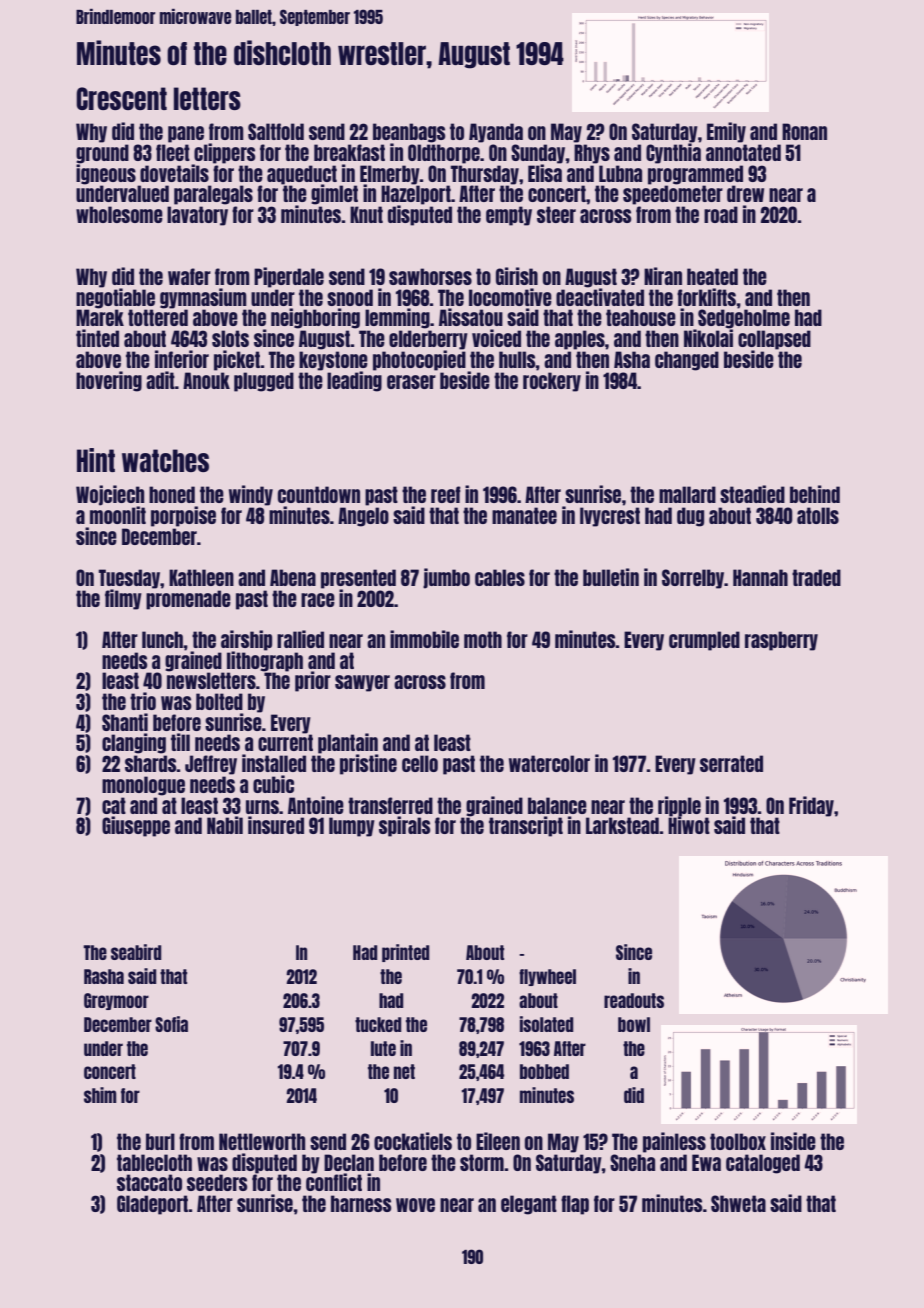 This screenshot has height=1308, width=924. Describe the element at coordinates (276, 131) in the screenshot. I see `Saltfold` at that location.
